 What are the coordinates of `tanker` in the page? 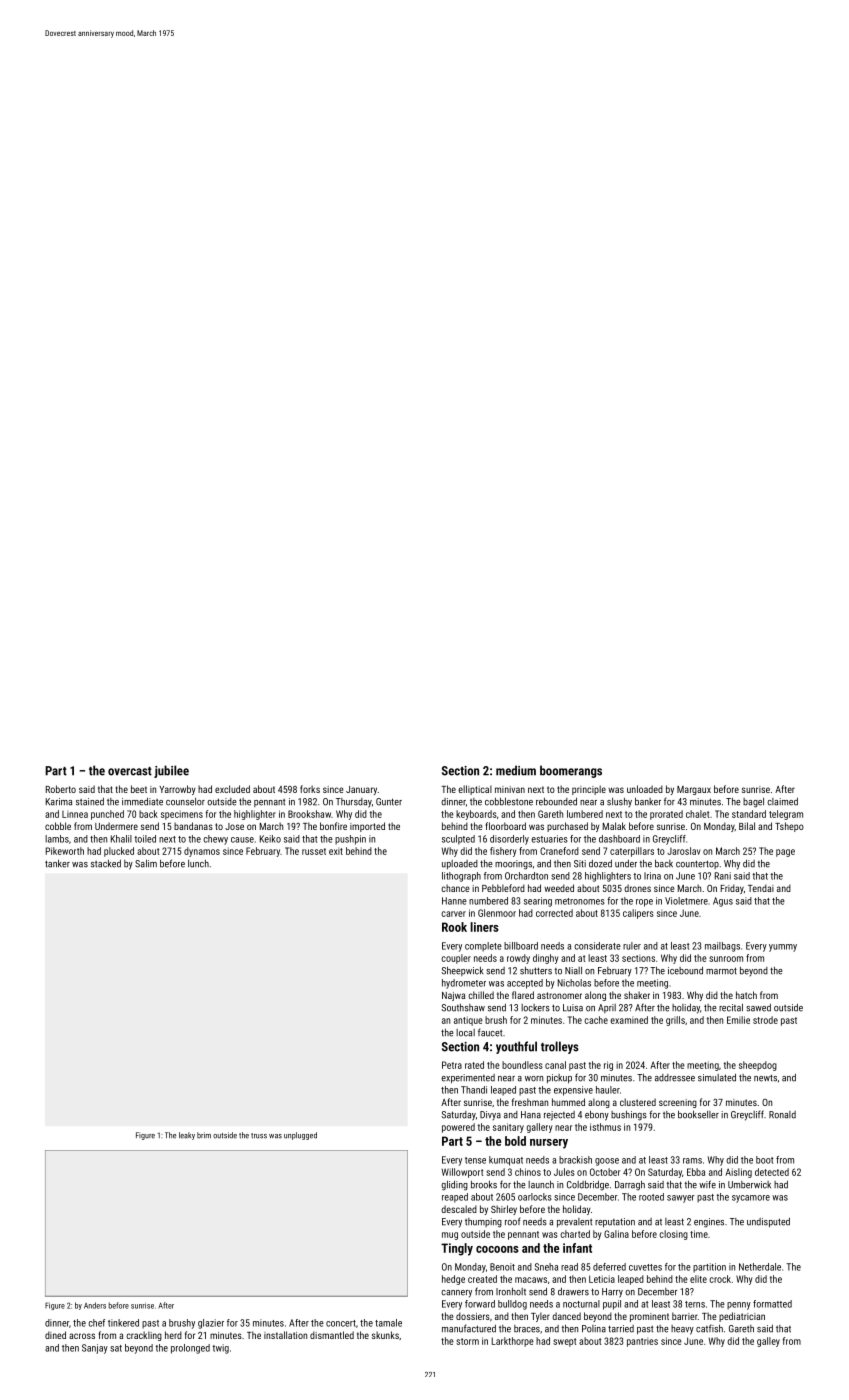 It's located at (57, 863).
